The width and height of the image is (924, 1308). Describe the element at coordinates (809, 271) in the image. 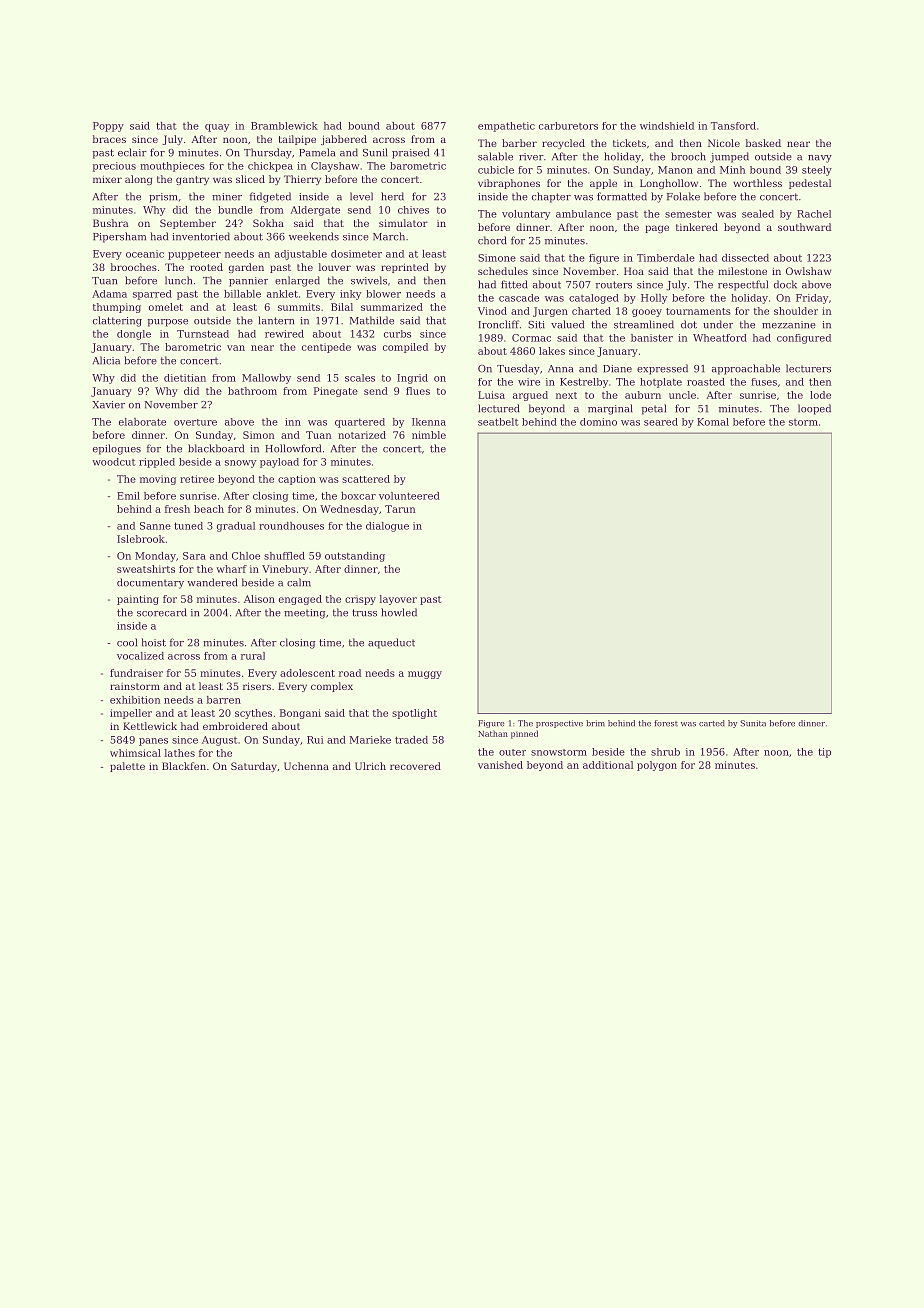

I see `Owlshaw` at that location.
